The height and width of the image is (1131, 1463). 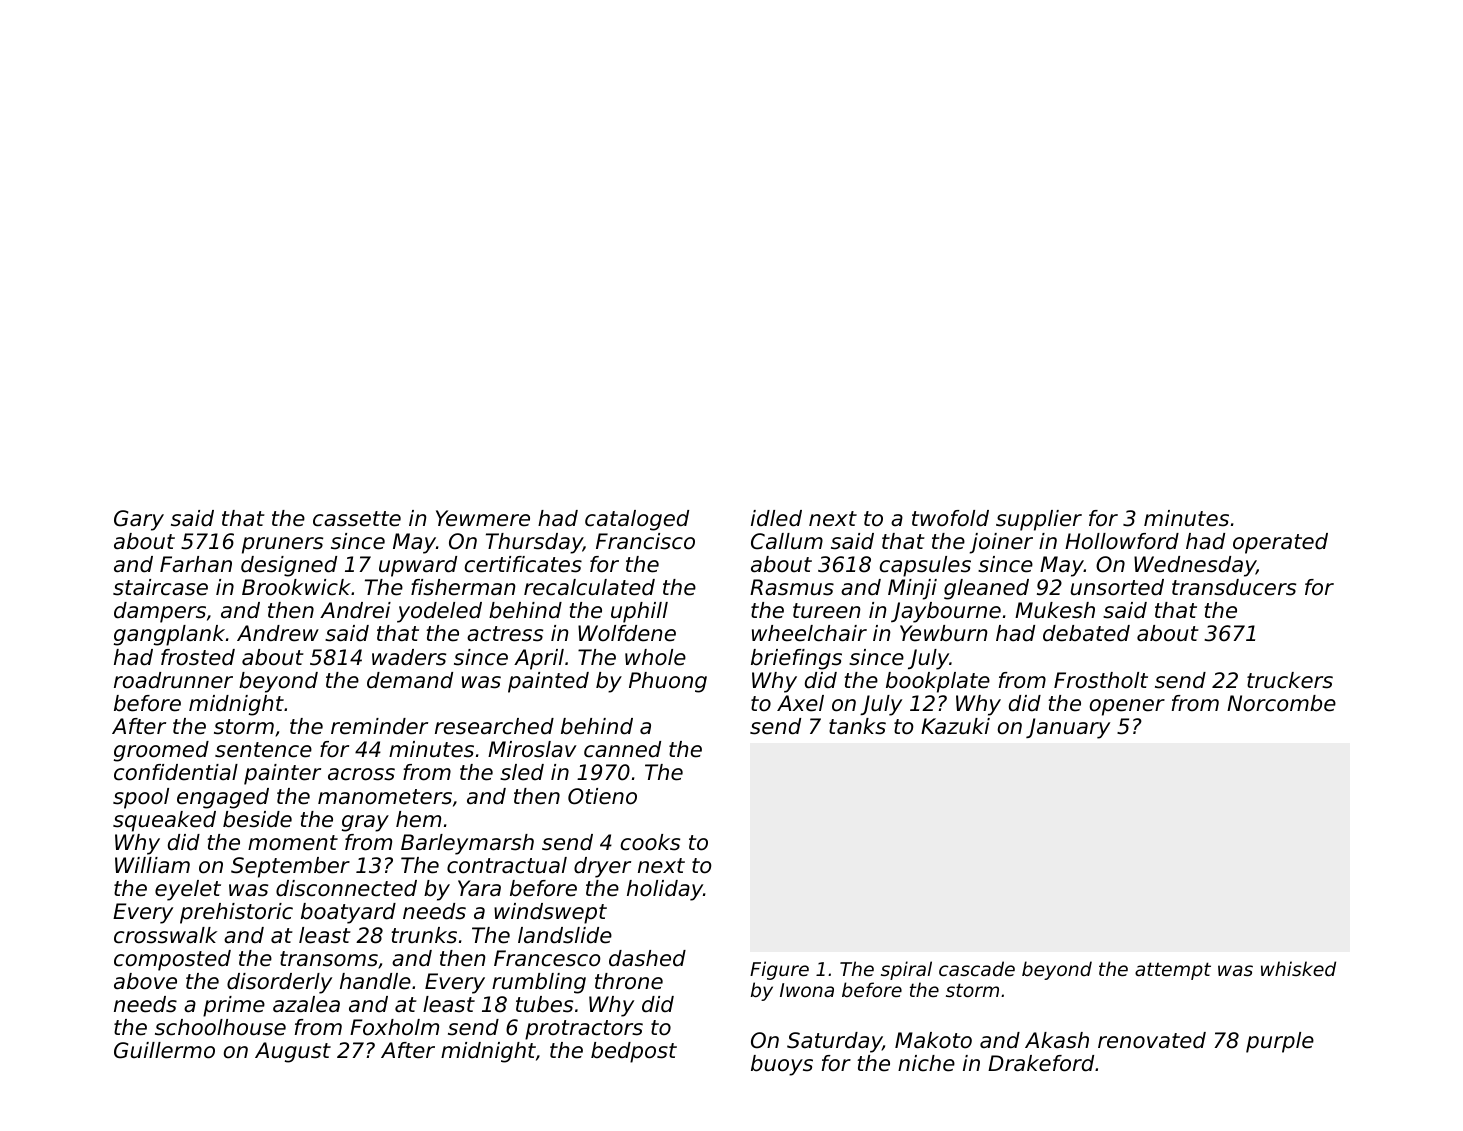 What do you see at coordinates (161, 751) in the image?
I see `groomed` at bounding box center [161, 751].
